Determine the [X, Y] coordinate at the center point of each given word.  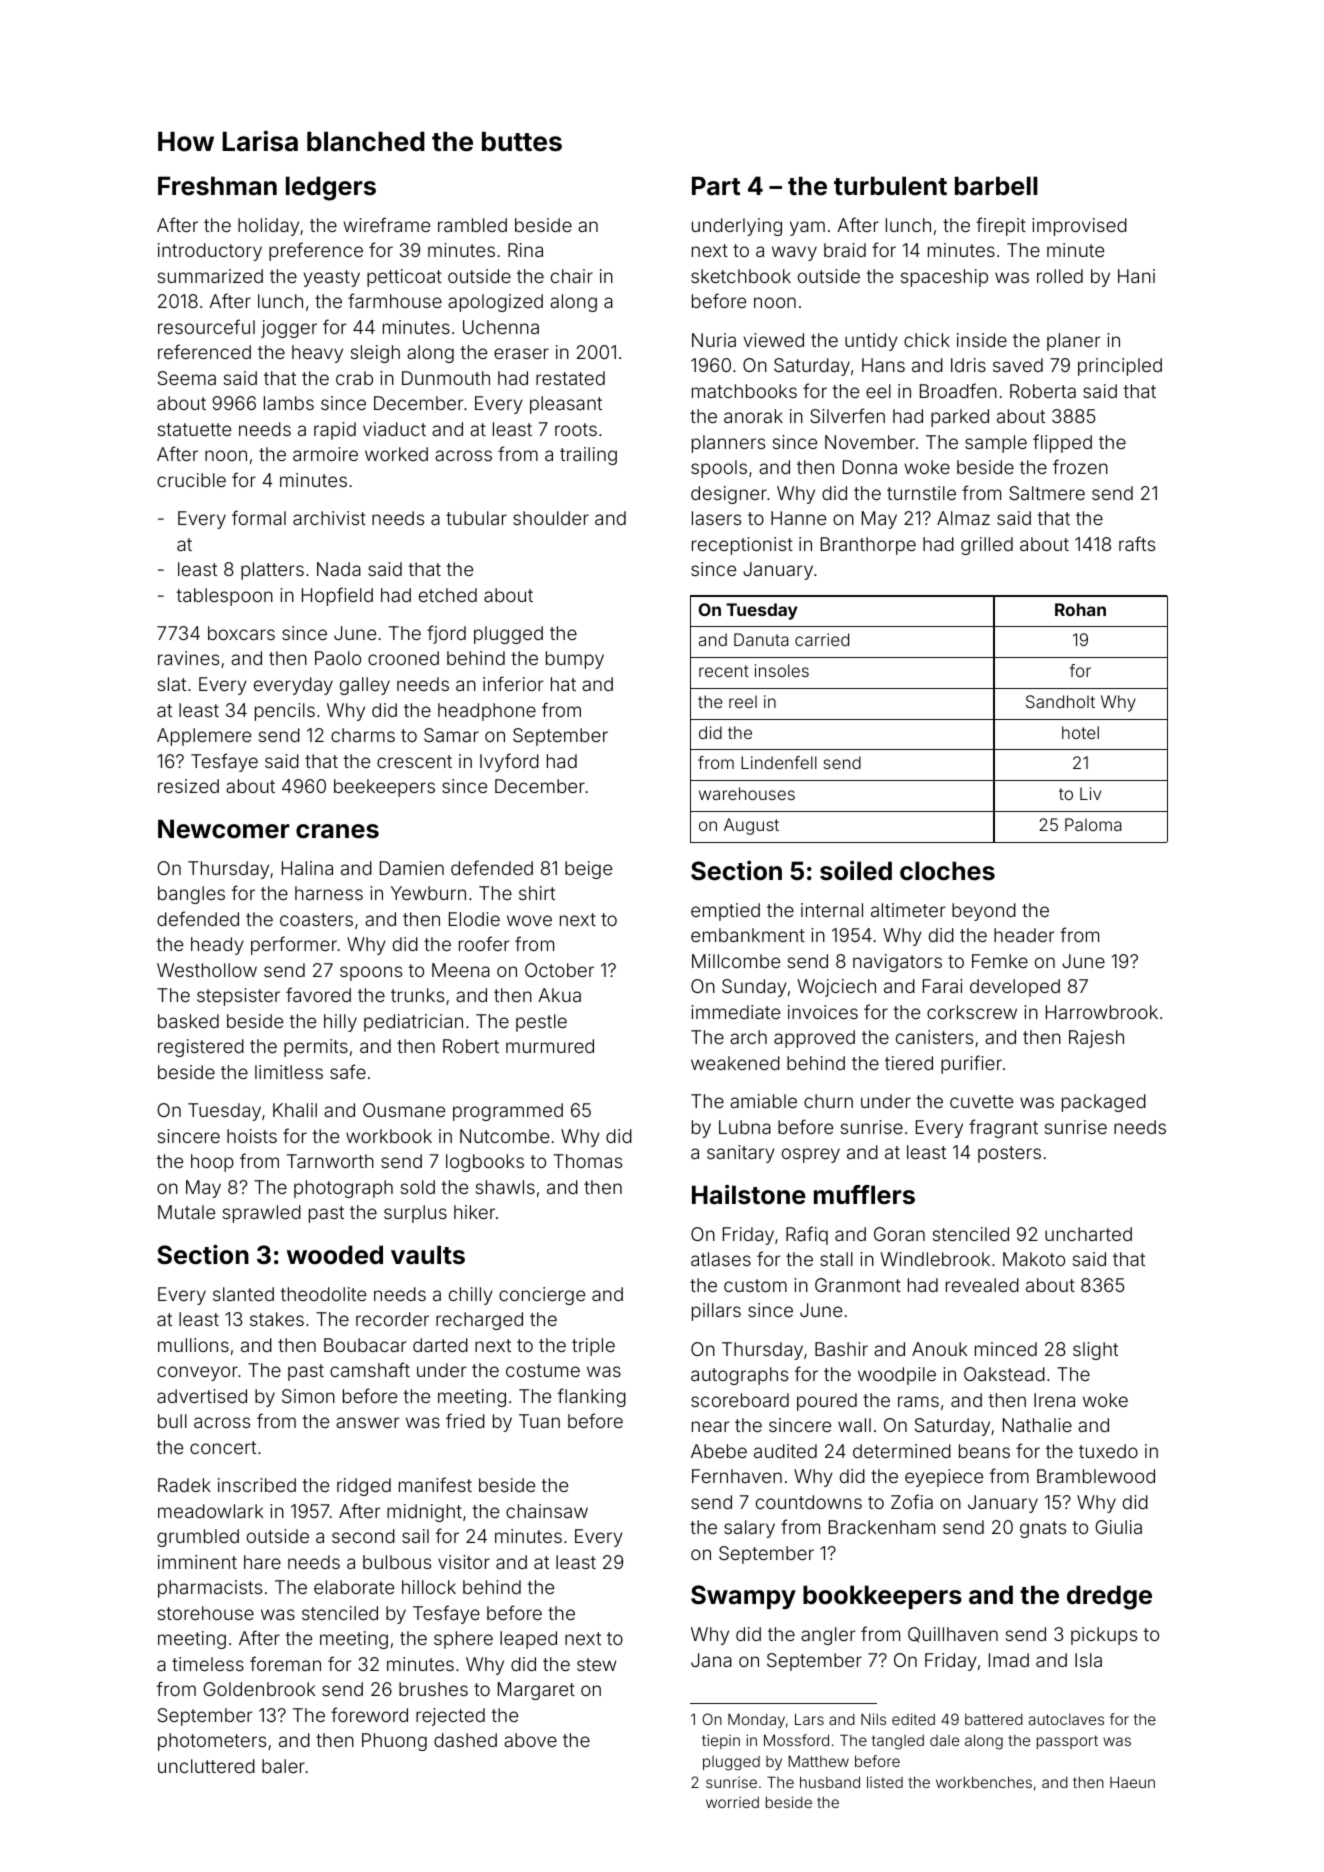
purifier [971, 1064]
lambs [289, 403]
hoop [212, 1163]
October [559, 970]
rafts [1137, 543]
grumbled [198, 1538]
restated [570, 378]
